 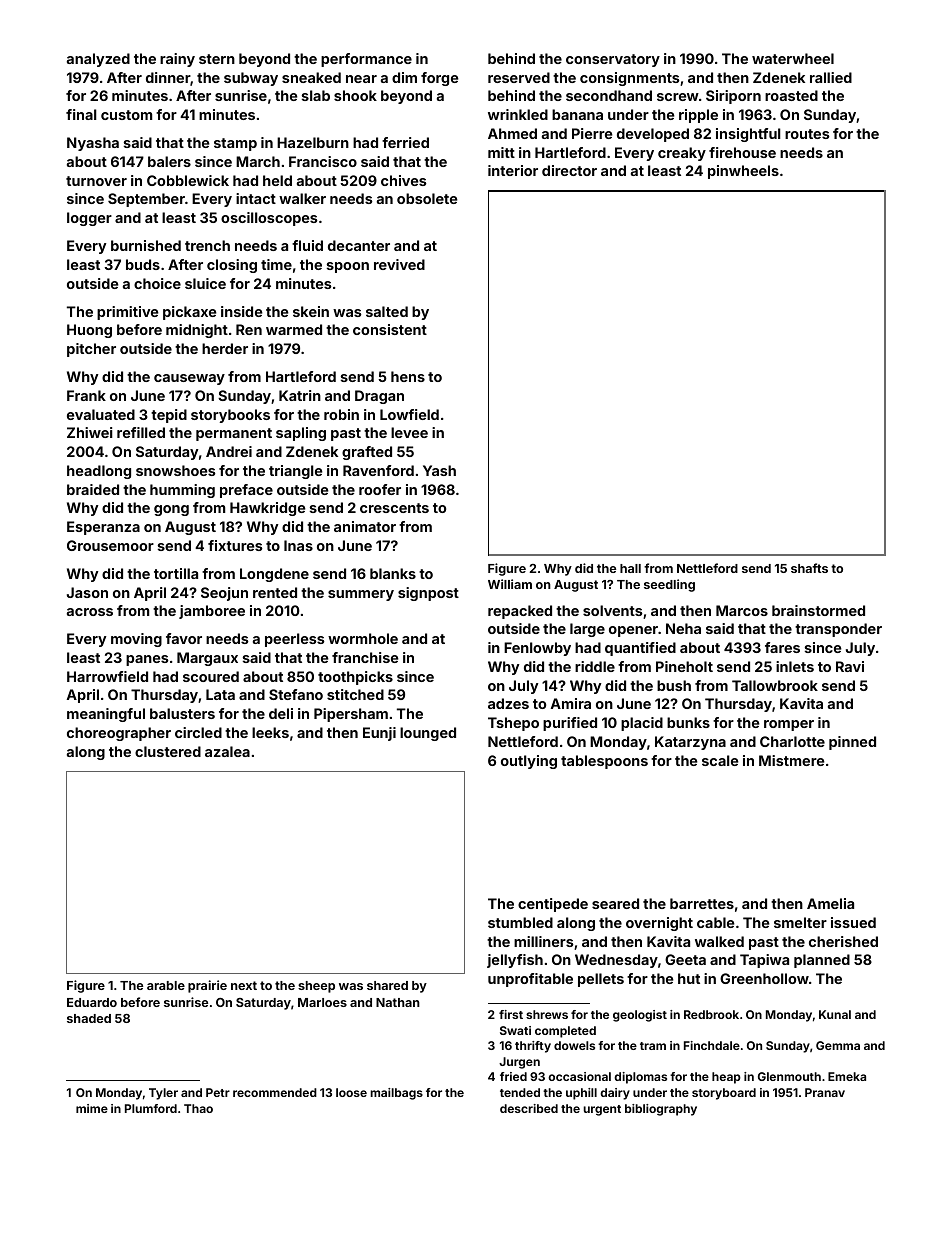 What do you see at coordinates (720, 760) in the screenshot?
I see `scale` at bounding box center [720, 760].
